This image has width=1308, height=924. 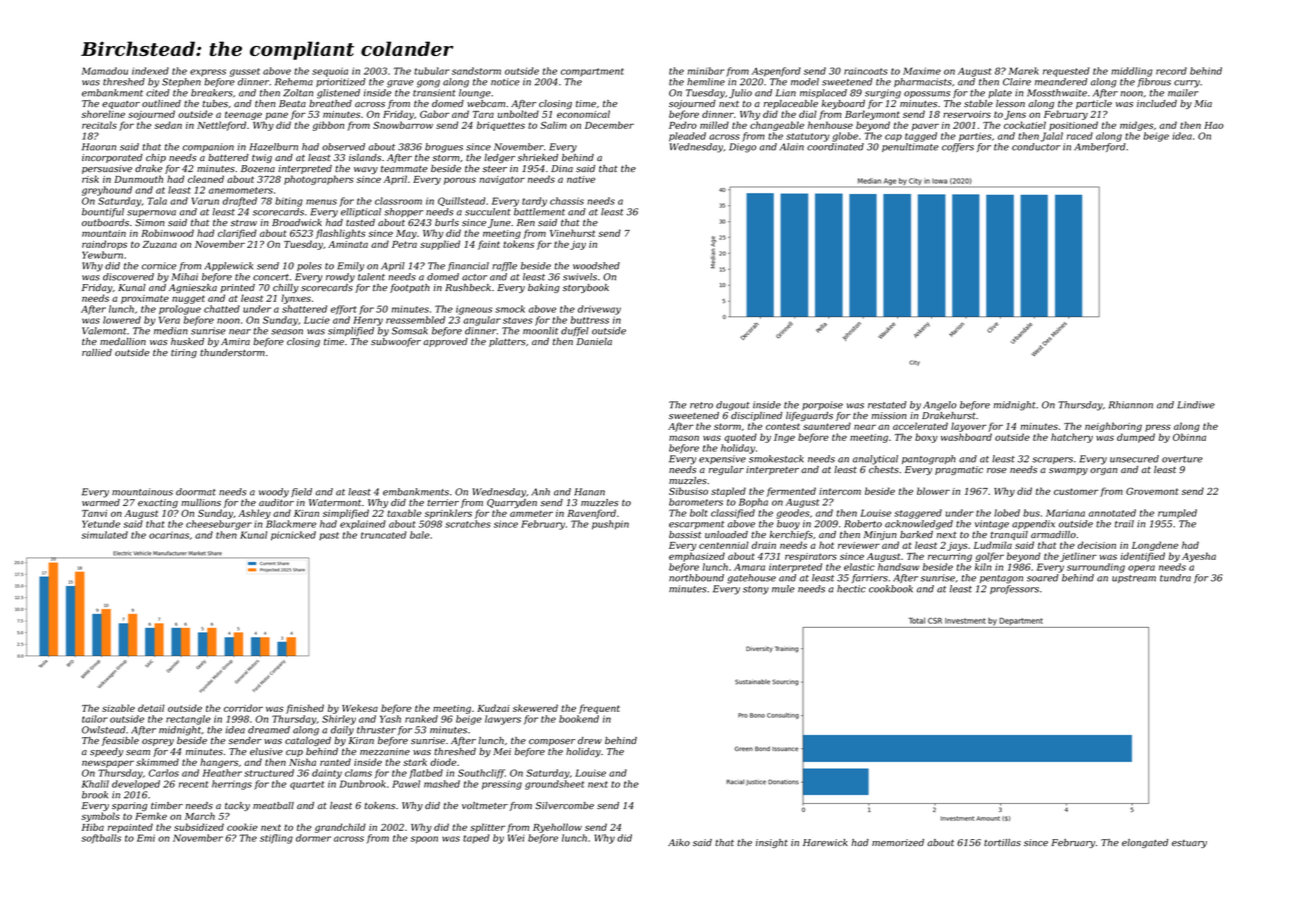 What do you see at coordinates (156, 158) in the image?
I see `chip` at bounding box center [156, 158].
